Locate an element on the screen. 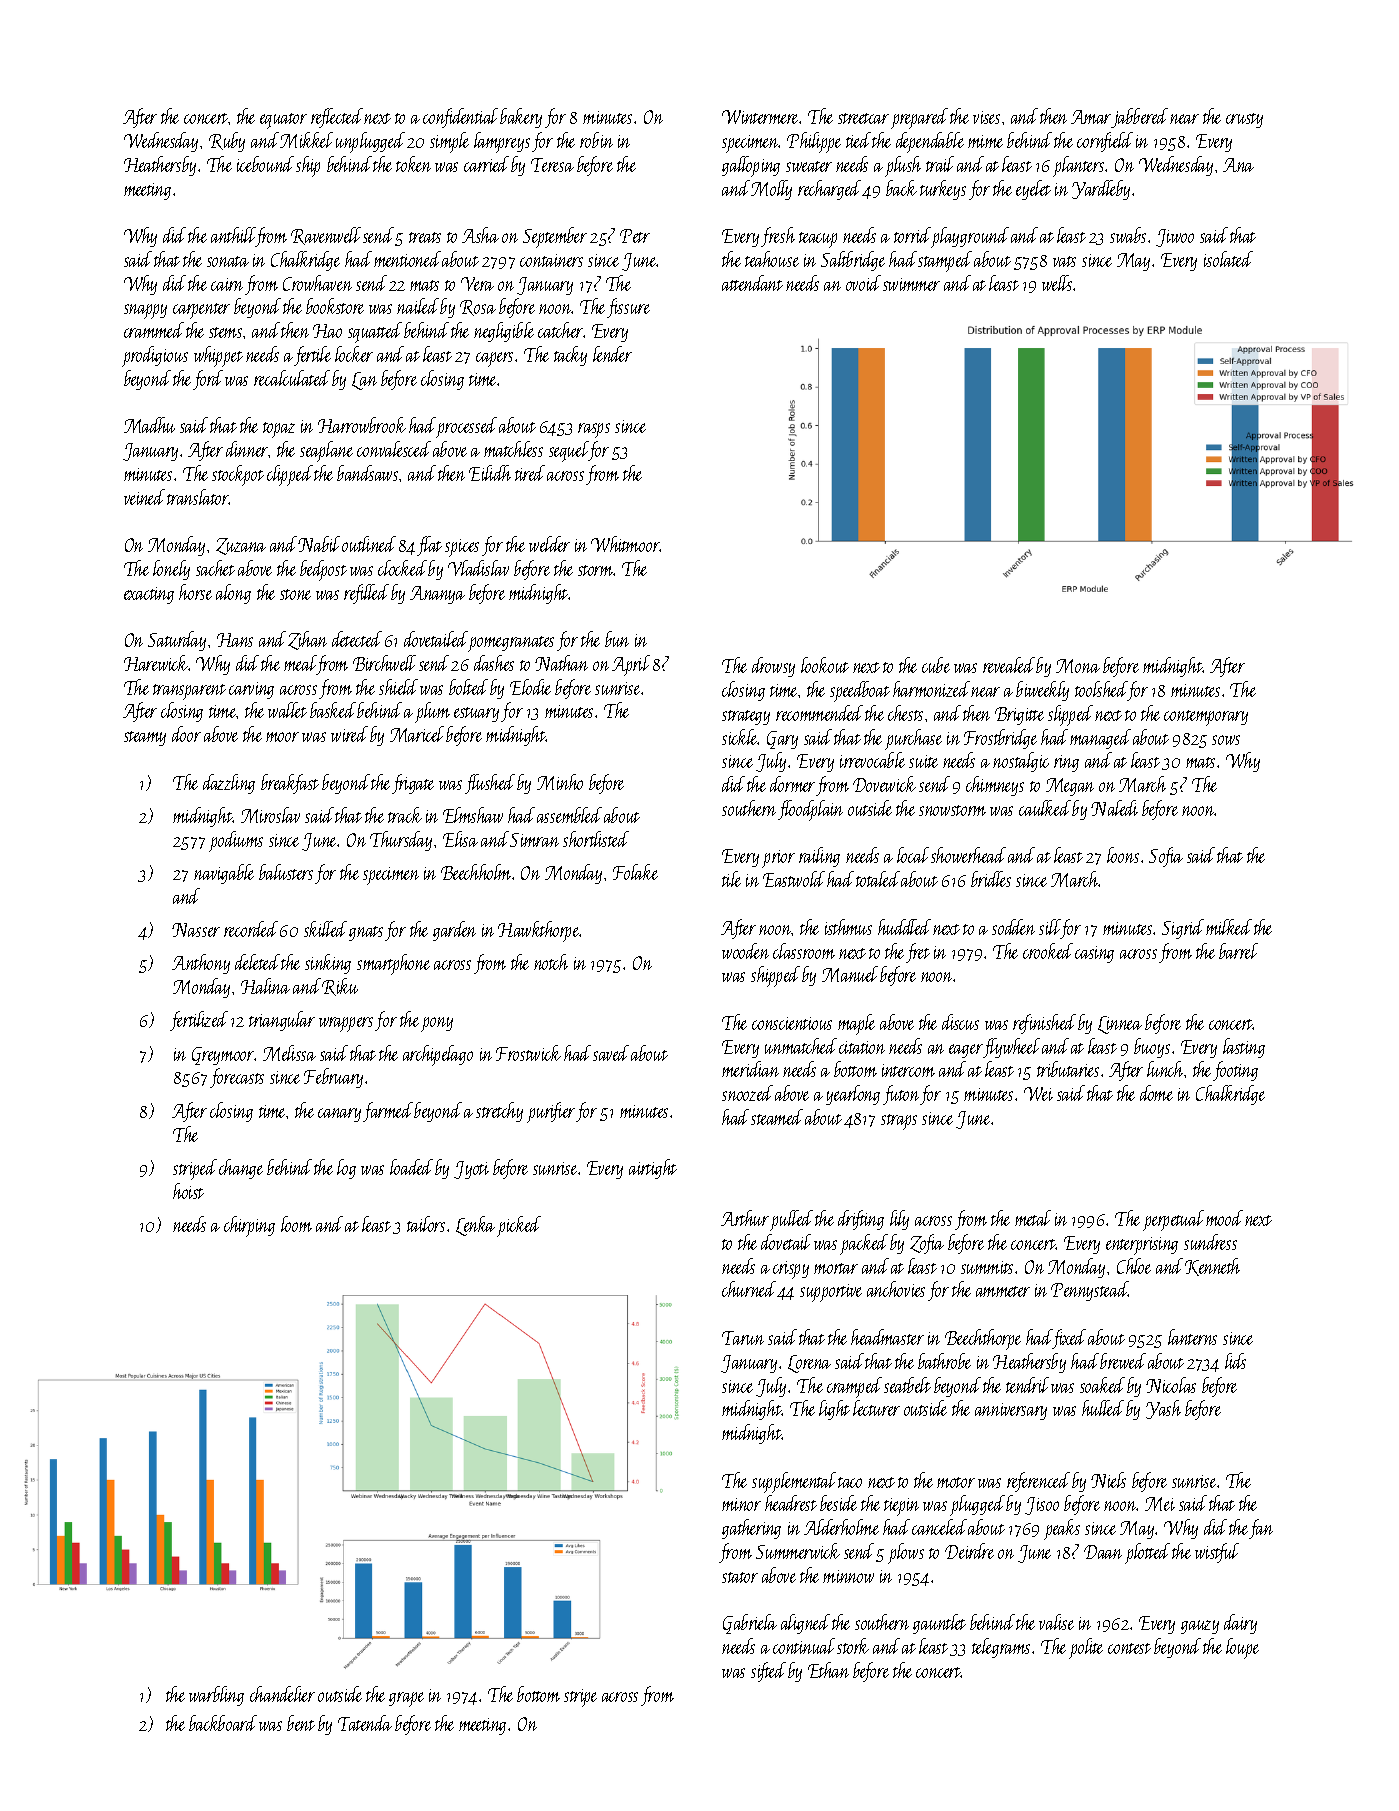 This screenshot has height=1811, width=1399. sill is located at coordinates (1049, 927).
